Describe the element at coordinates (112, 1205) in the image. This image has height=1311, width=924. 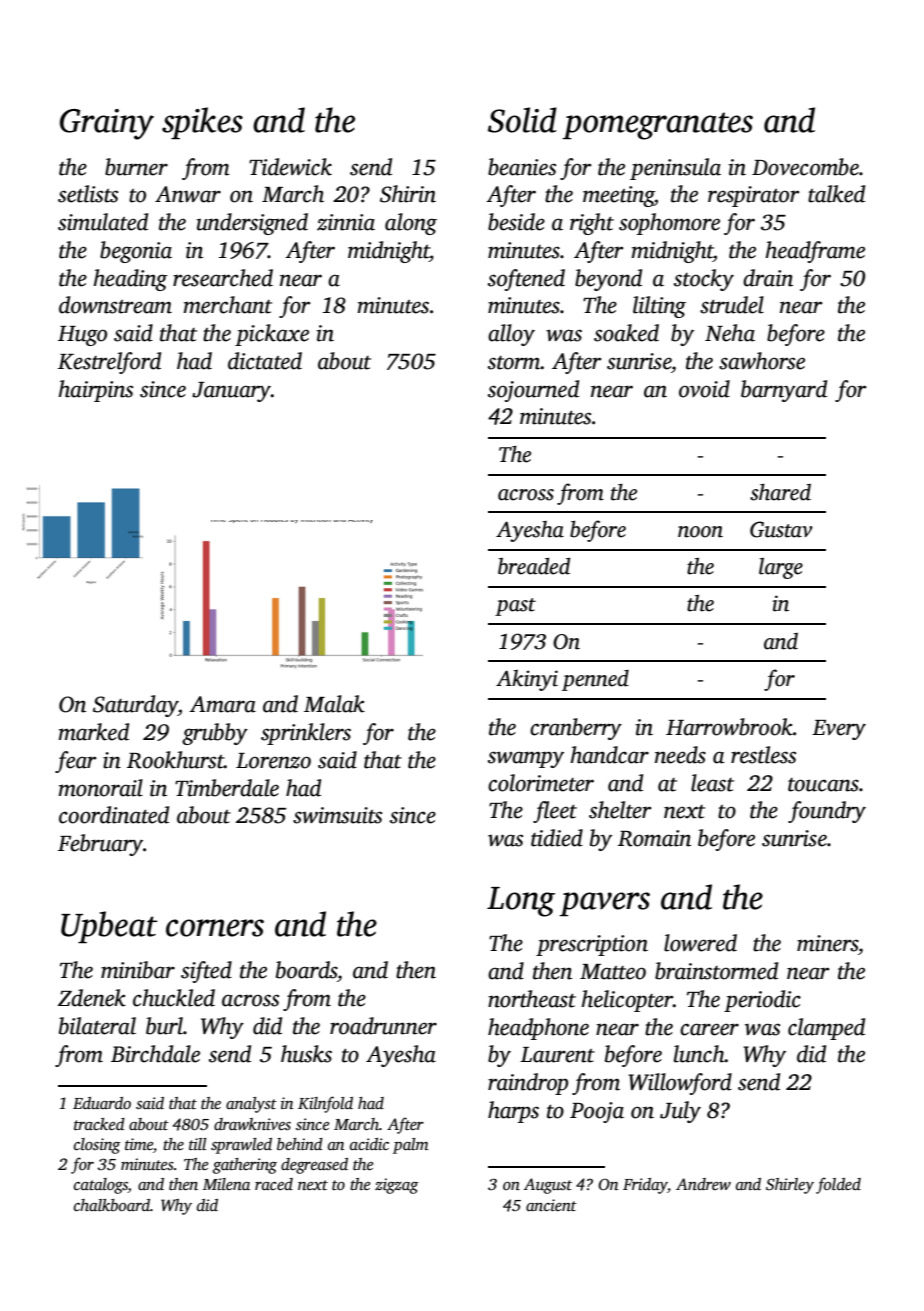
I see `chalkboard` at that location.
